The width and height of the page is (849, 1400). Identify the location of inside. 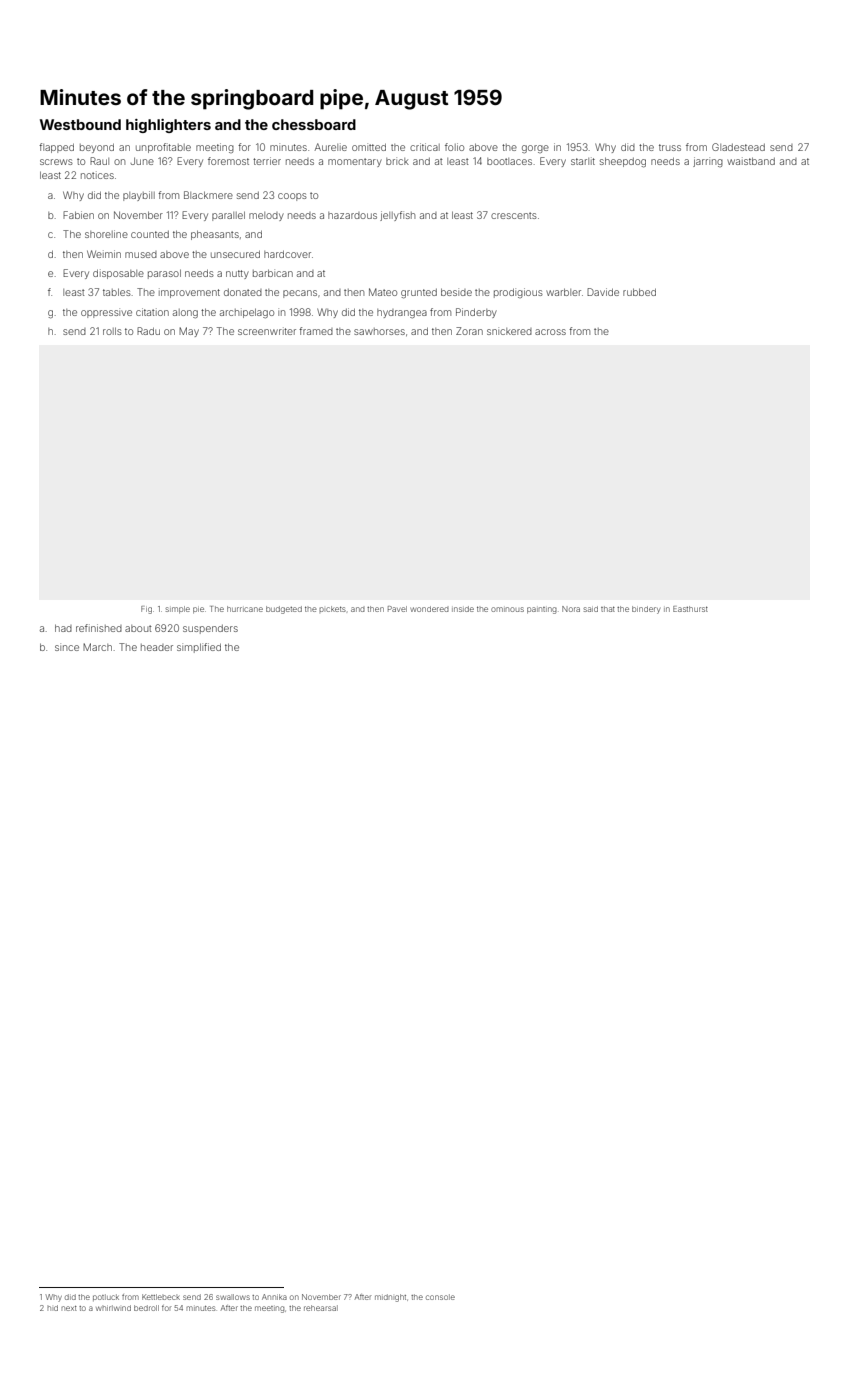
(463, 609).
